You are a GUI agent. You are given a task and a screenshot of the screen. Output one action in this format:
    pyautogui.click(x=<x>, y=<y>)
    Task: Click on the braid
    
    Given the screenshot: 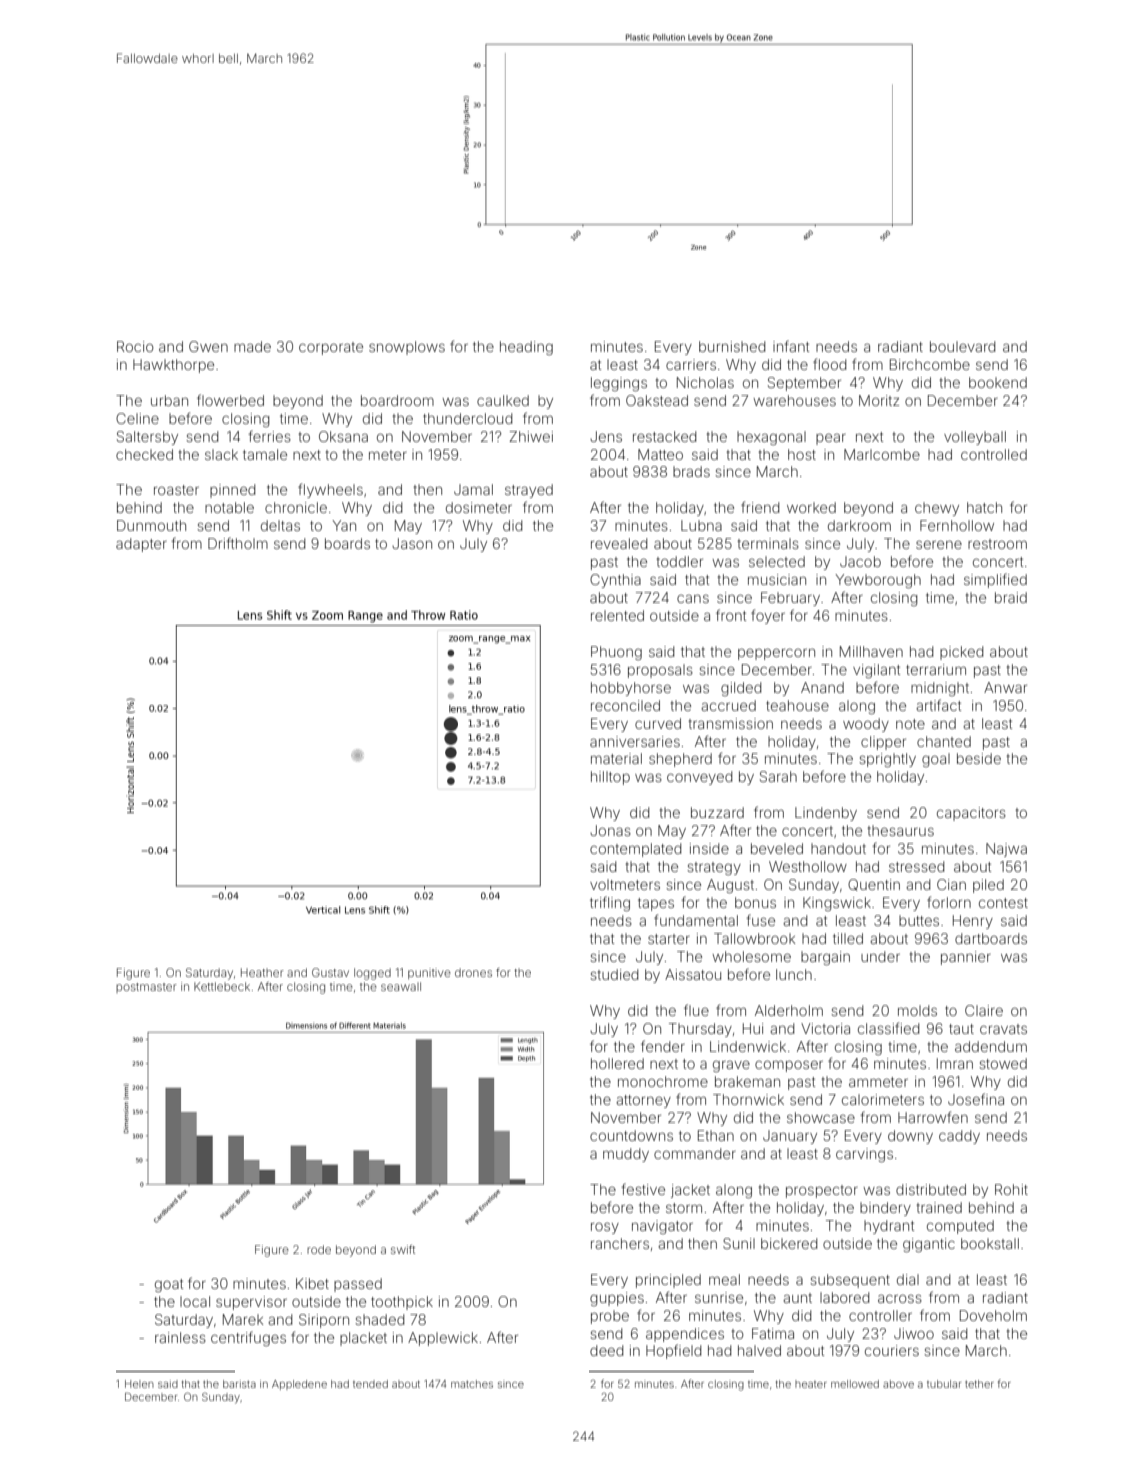 What is the action you would take?
    pyautogui.click(x=1011, y=597)
